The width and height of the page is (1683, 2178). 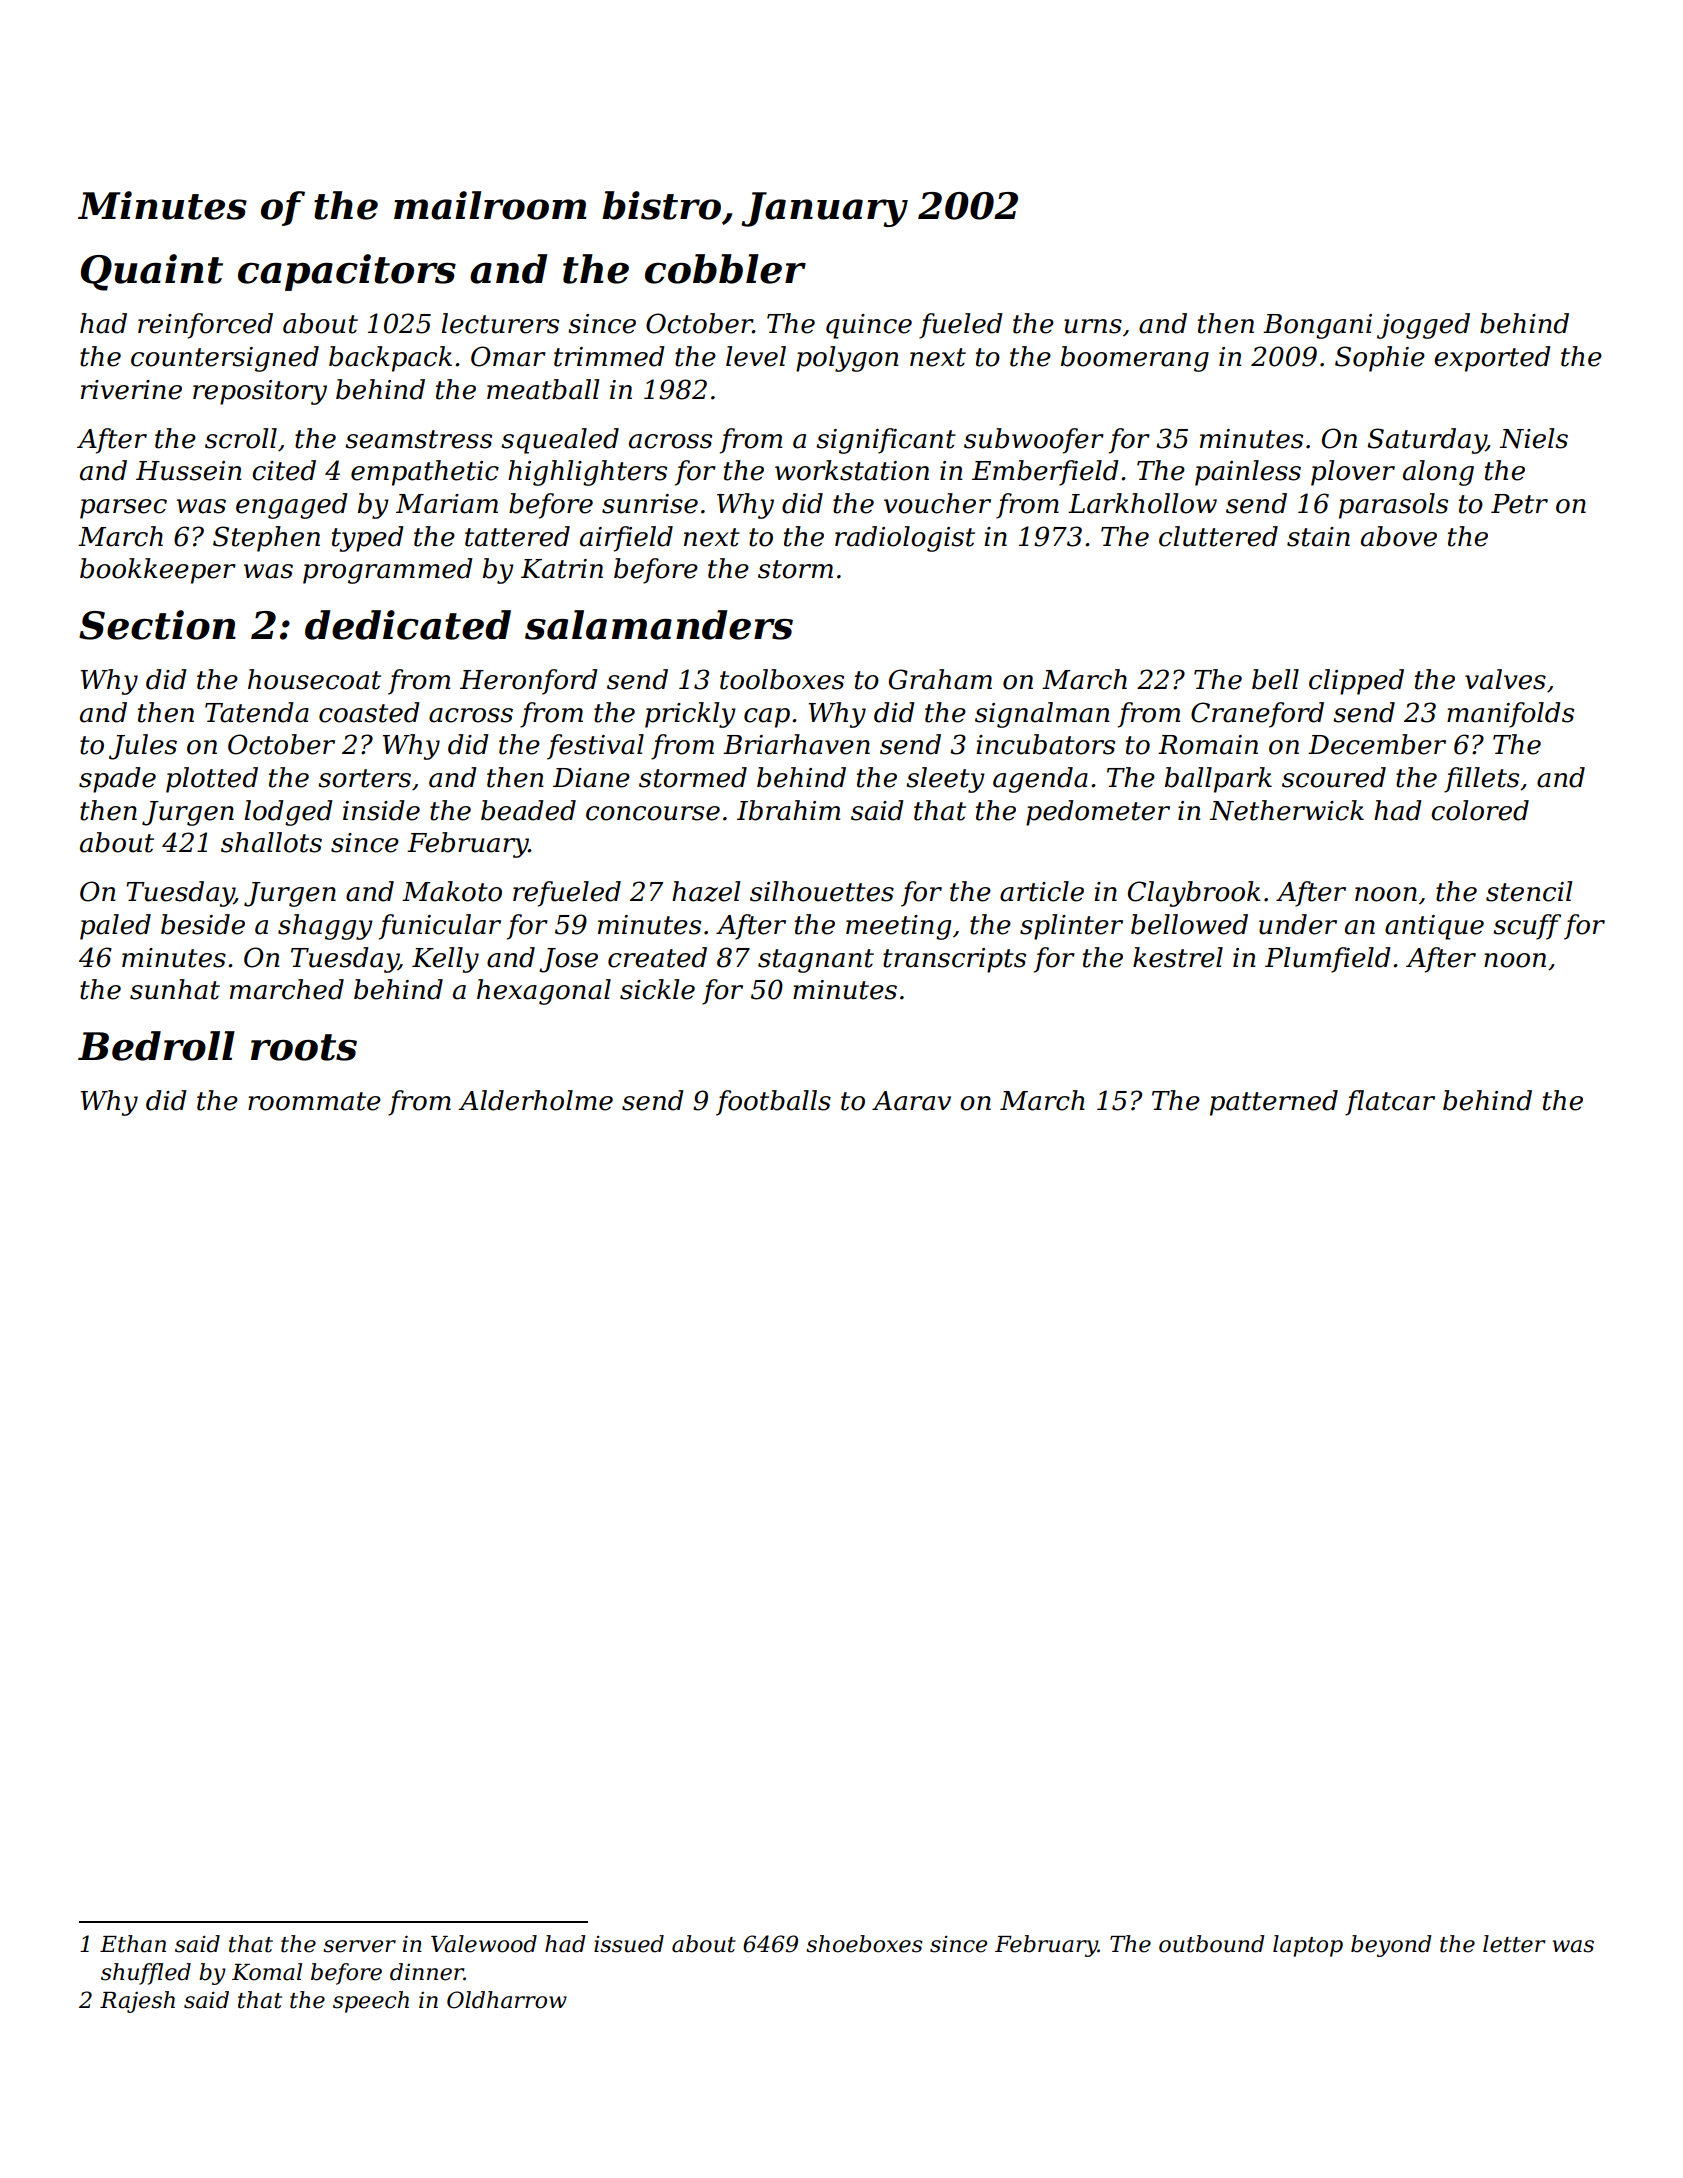 I want to click on urns, so click(x=1093, y=326).
